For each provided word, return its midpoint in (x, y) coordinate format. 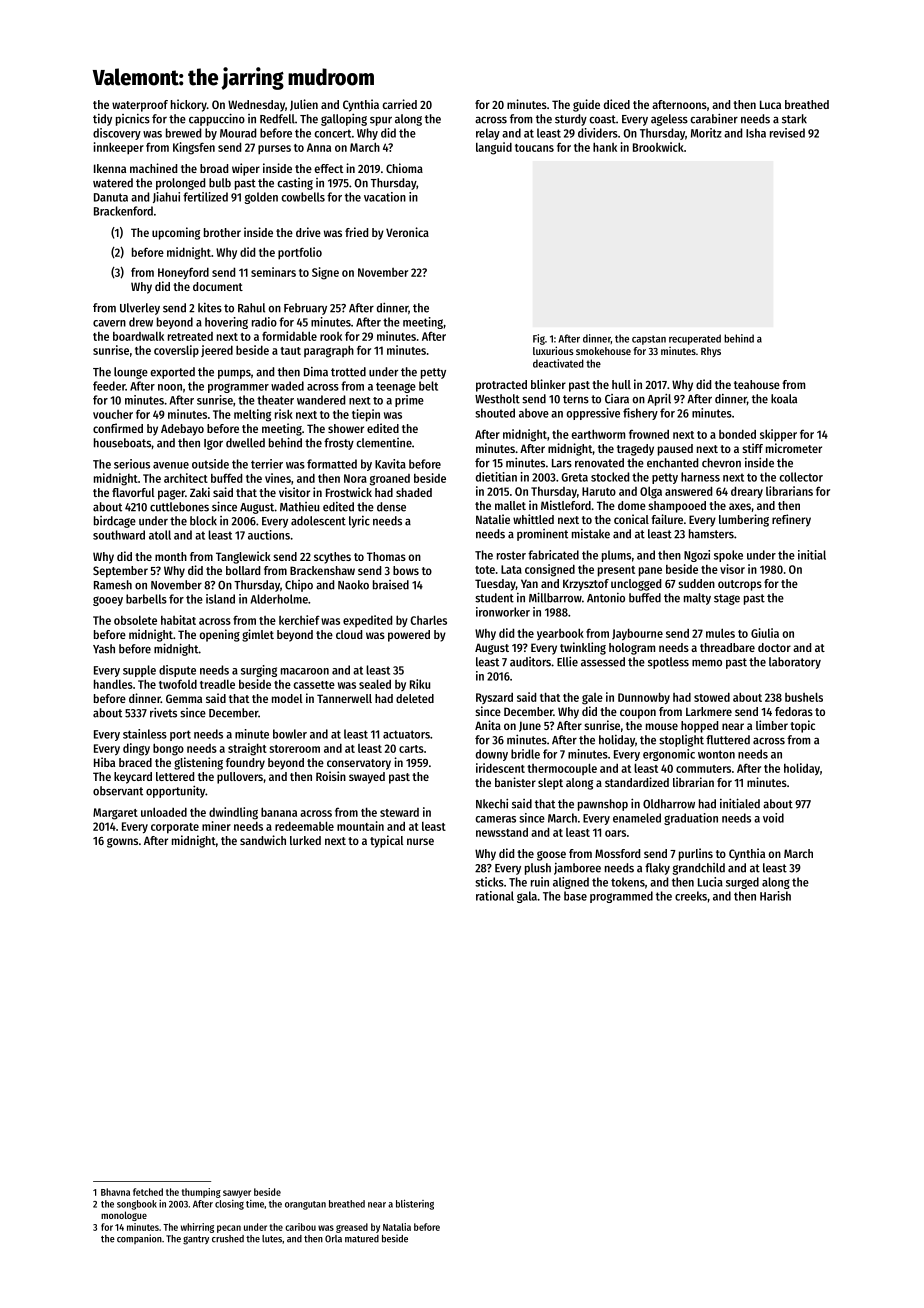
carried (399, 104)
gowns (122, 843)
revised (787, 133)
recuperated (695, 339)
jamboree (577, 869)
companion (139, 1239)
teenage (396, 387)
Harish (775, 896)
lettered (175, 776)
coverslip (176, 351)
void (773, 818)
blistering (415, 1205)
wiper (246, 169)
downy (492, 755)
